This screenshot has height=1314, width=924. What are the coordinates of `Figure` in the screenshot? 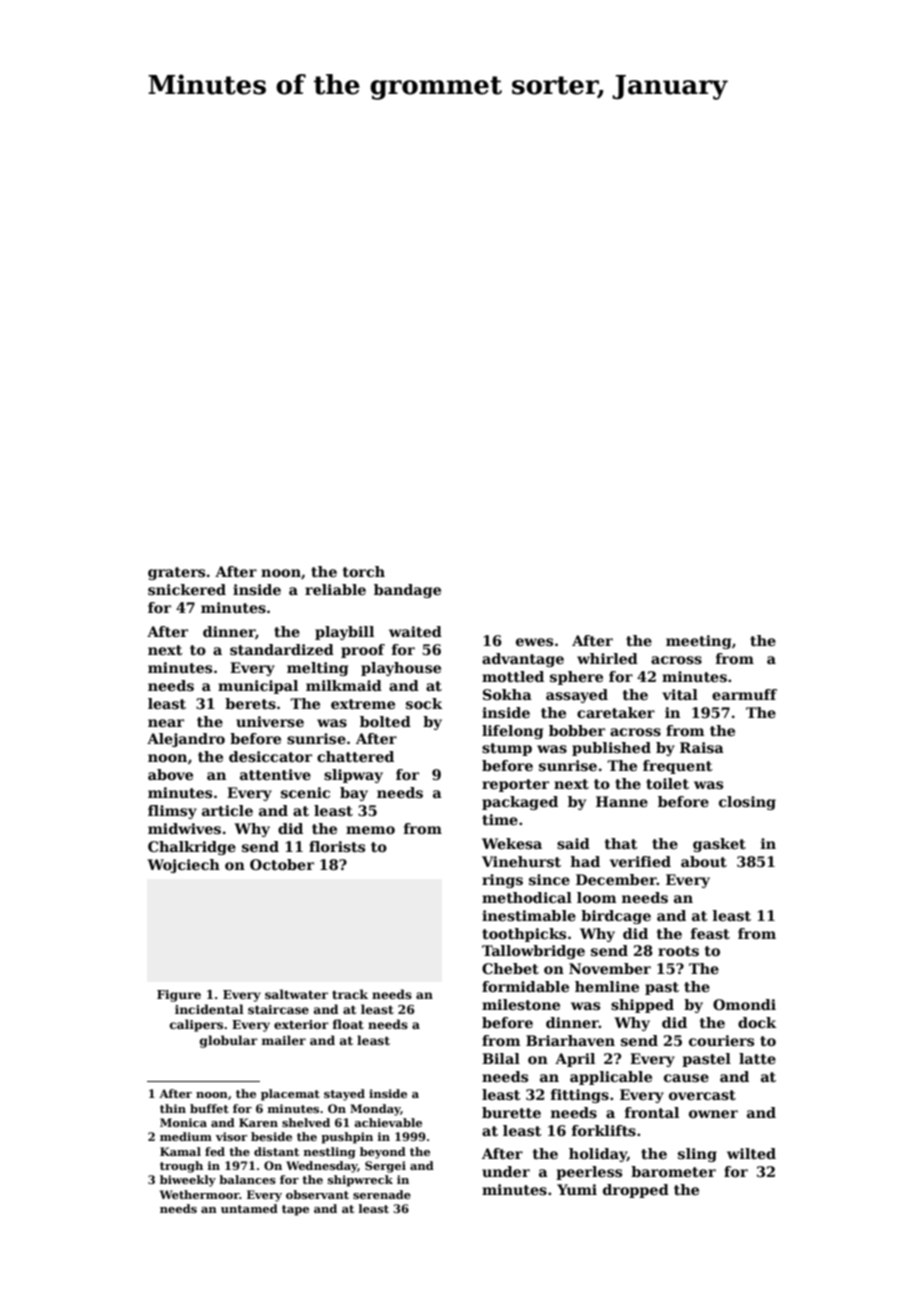 It's located at (179, 996).
